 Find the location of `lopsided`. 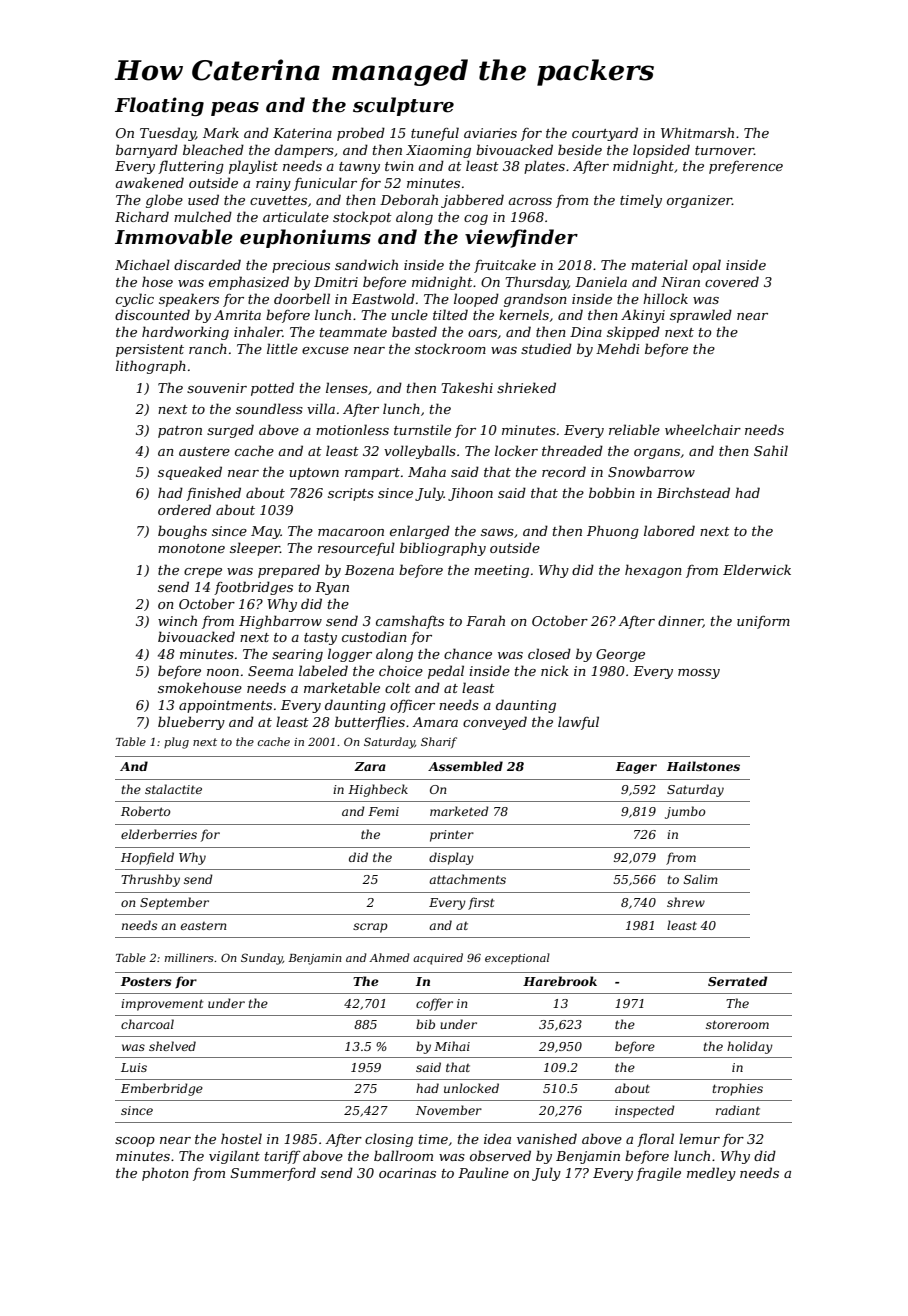

lopsided is located at coordinates (661, 151).
